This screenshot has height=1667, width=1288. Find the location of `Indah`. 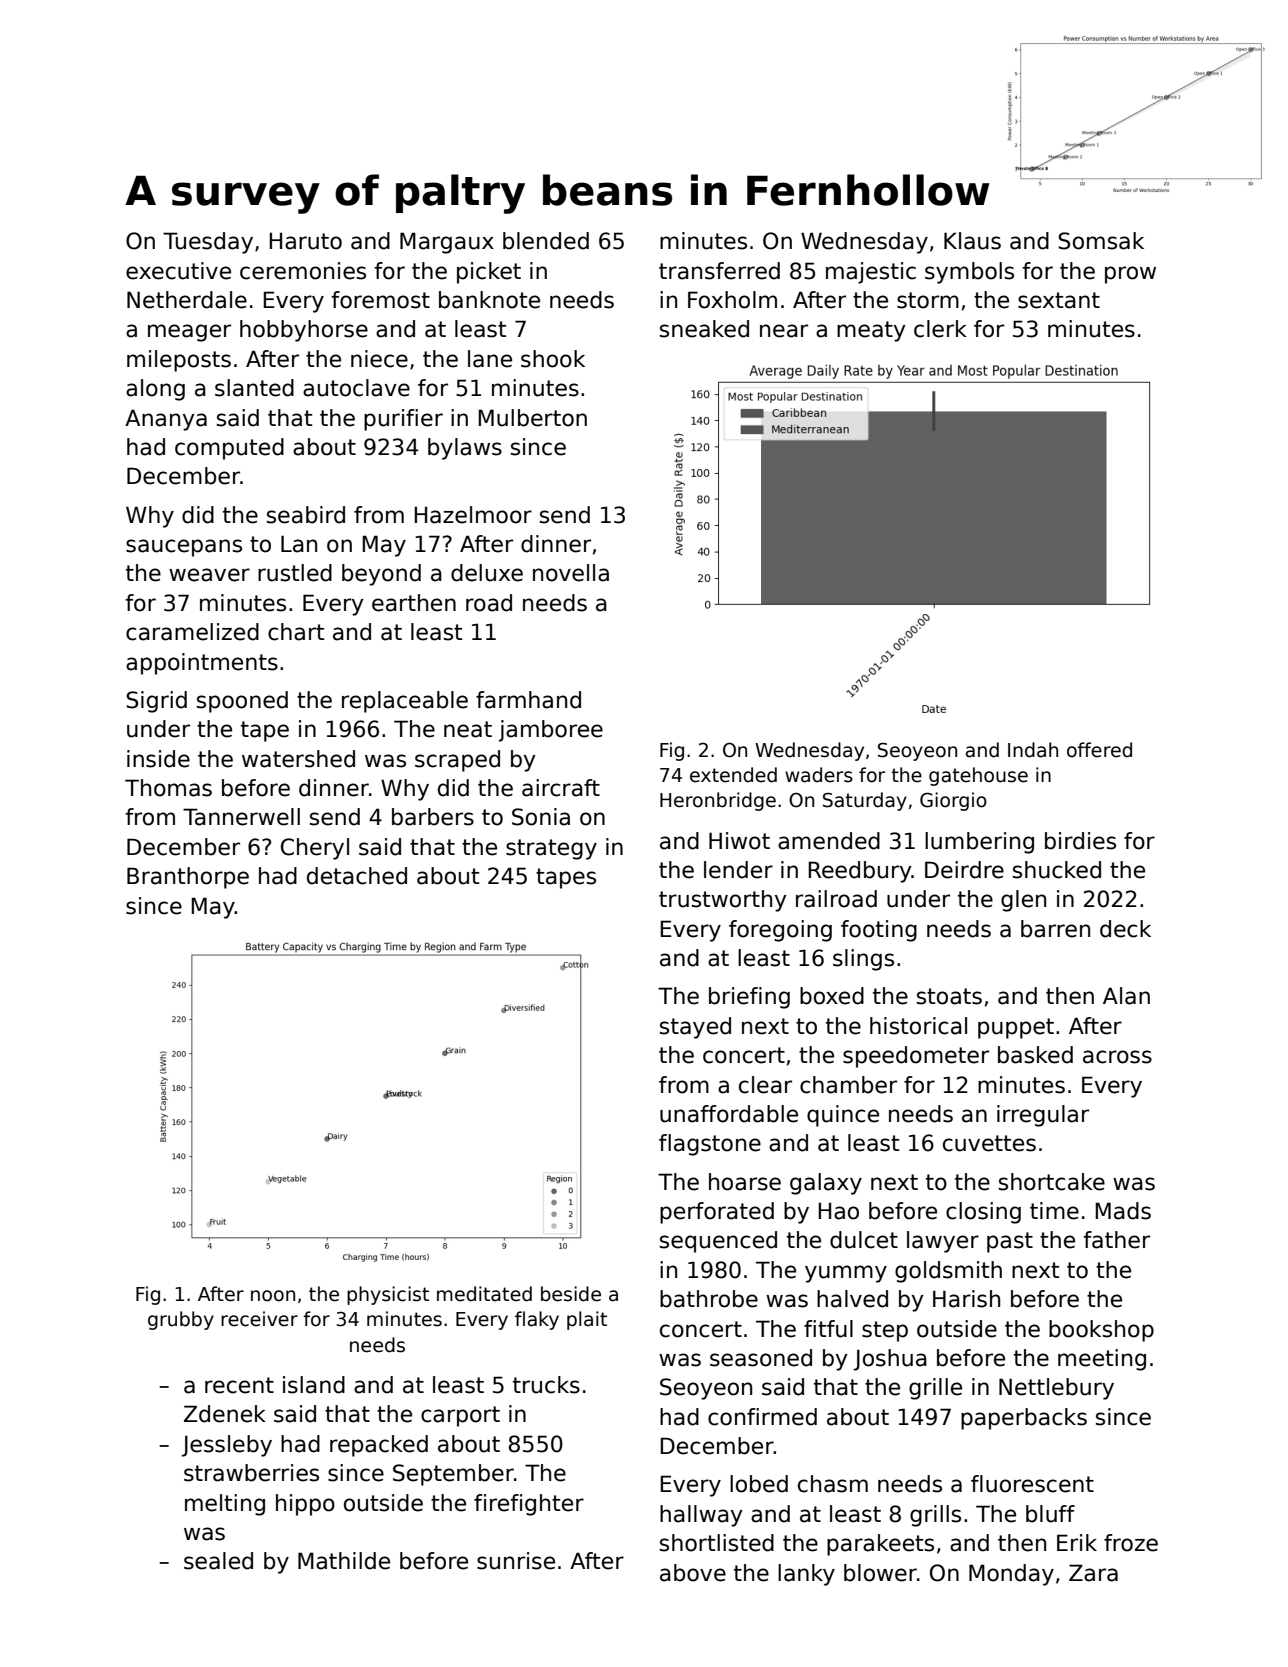

Indah is located at coordinates (1033, 750).
